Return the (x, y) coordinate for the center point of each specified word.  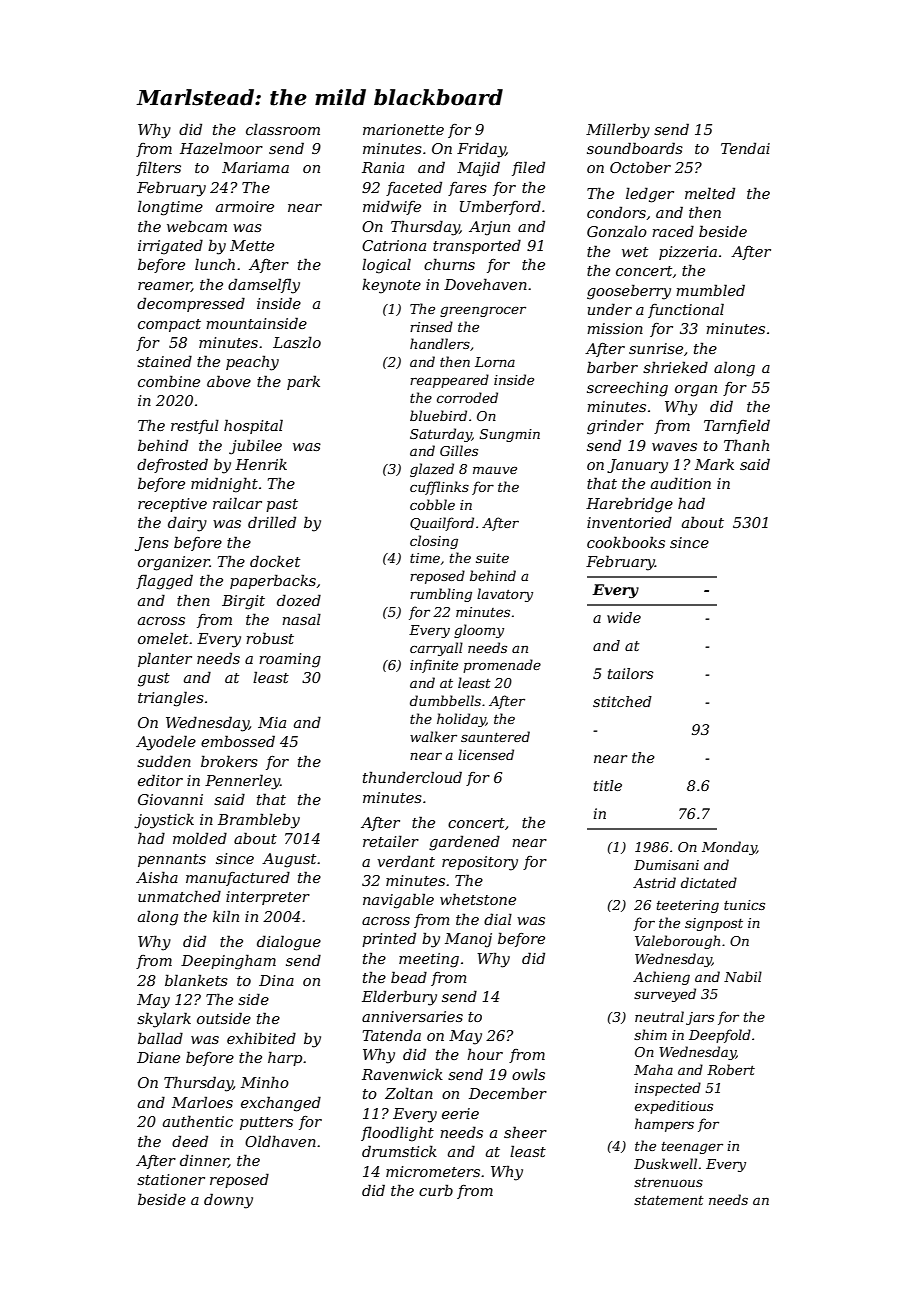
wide (624, 617)
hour (485, 1054)
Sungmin (510, 435)
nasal (301, 619)
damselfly (264, 286)
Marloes (202, 1102)
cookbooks (626, 542)
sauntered (495, 736)
